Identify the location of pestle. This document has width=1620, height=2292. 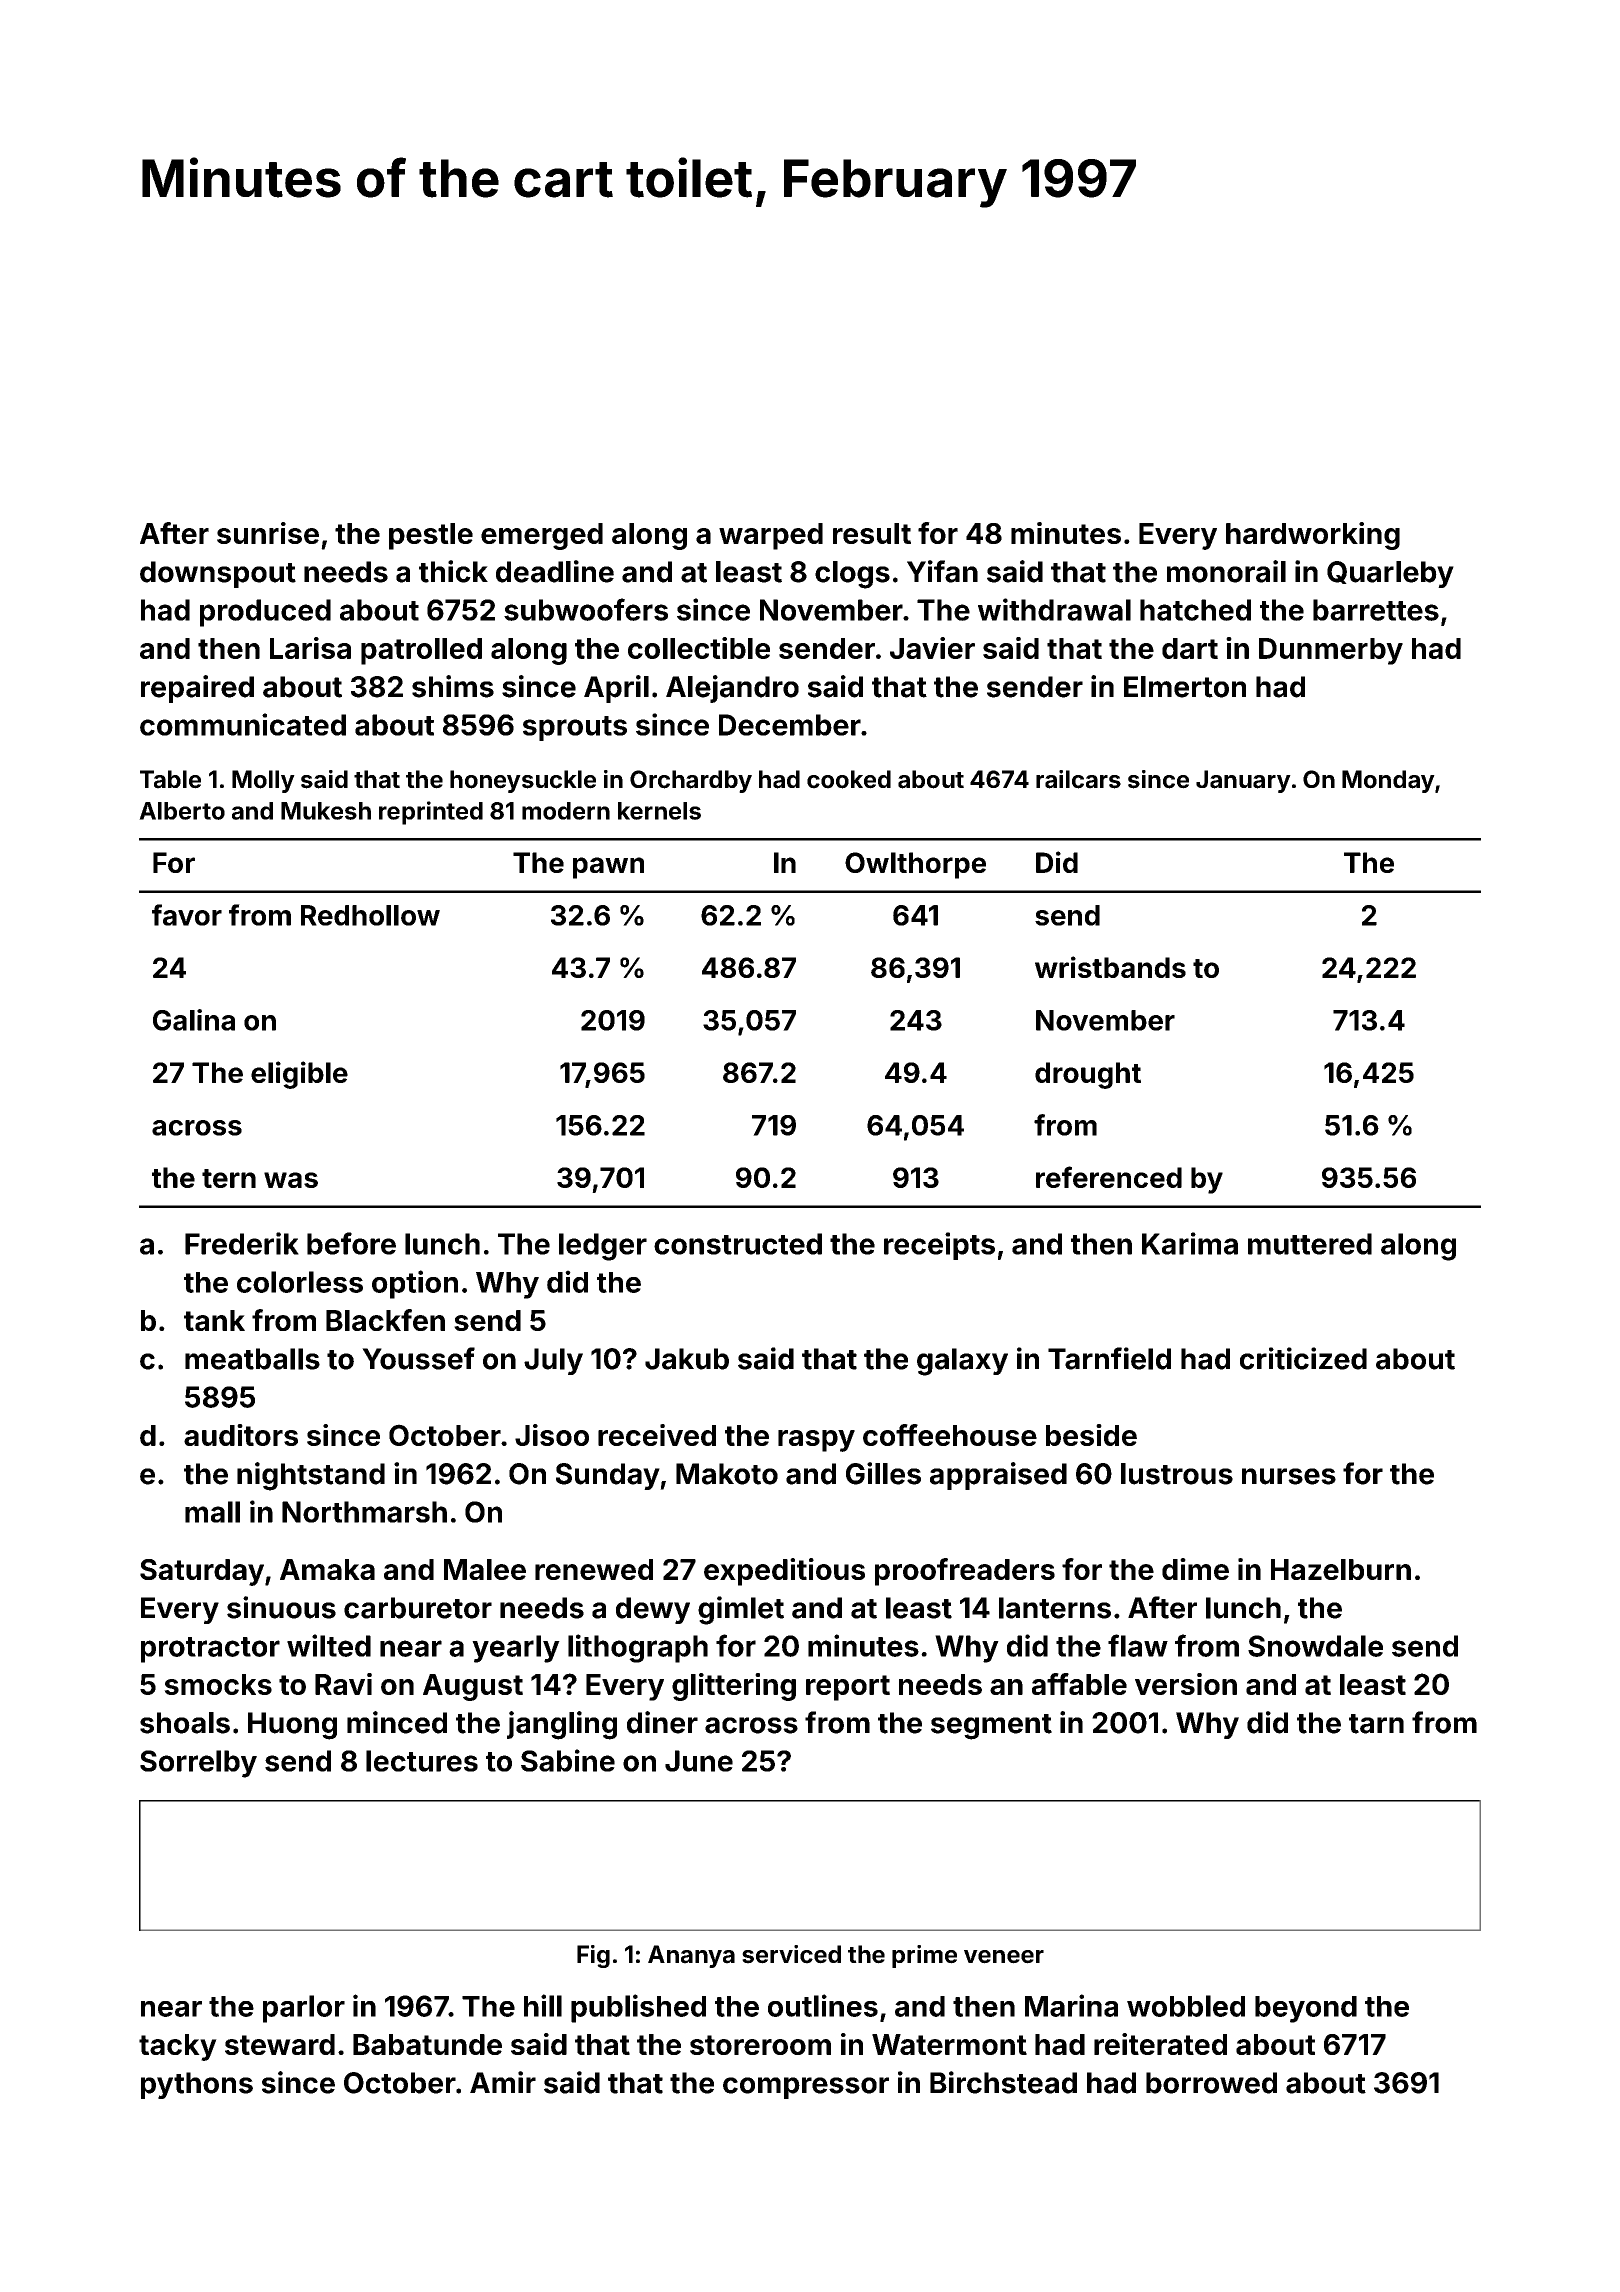
(431, 536).
